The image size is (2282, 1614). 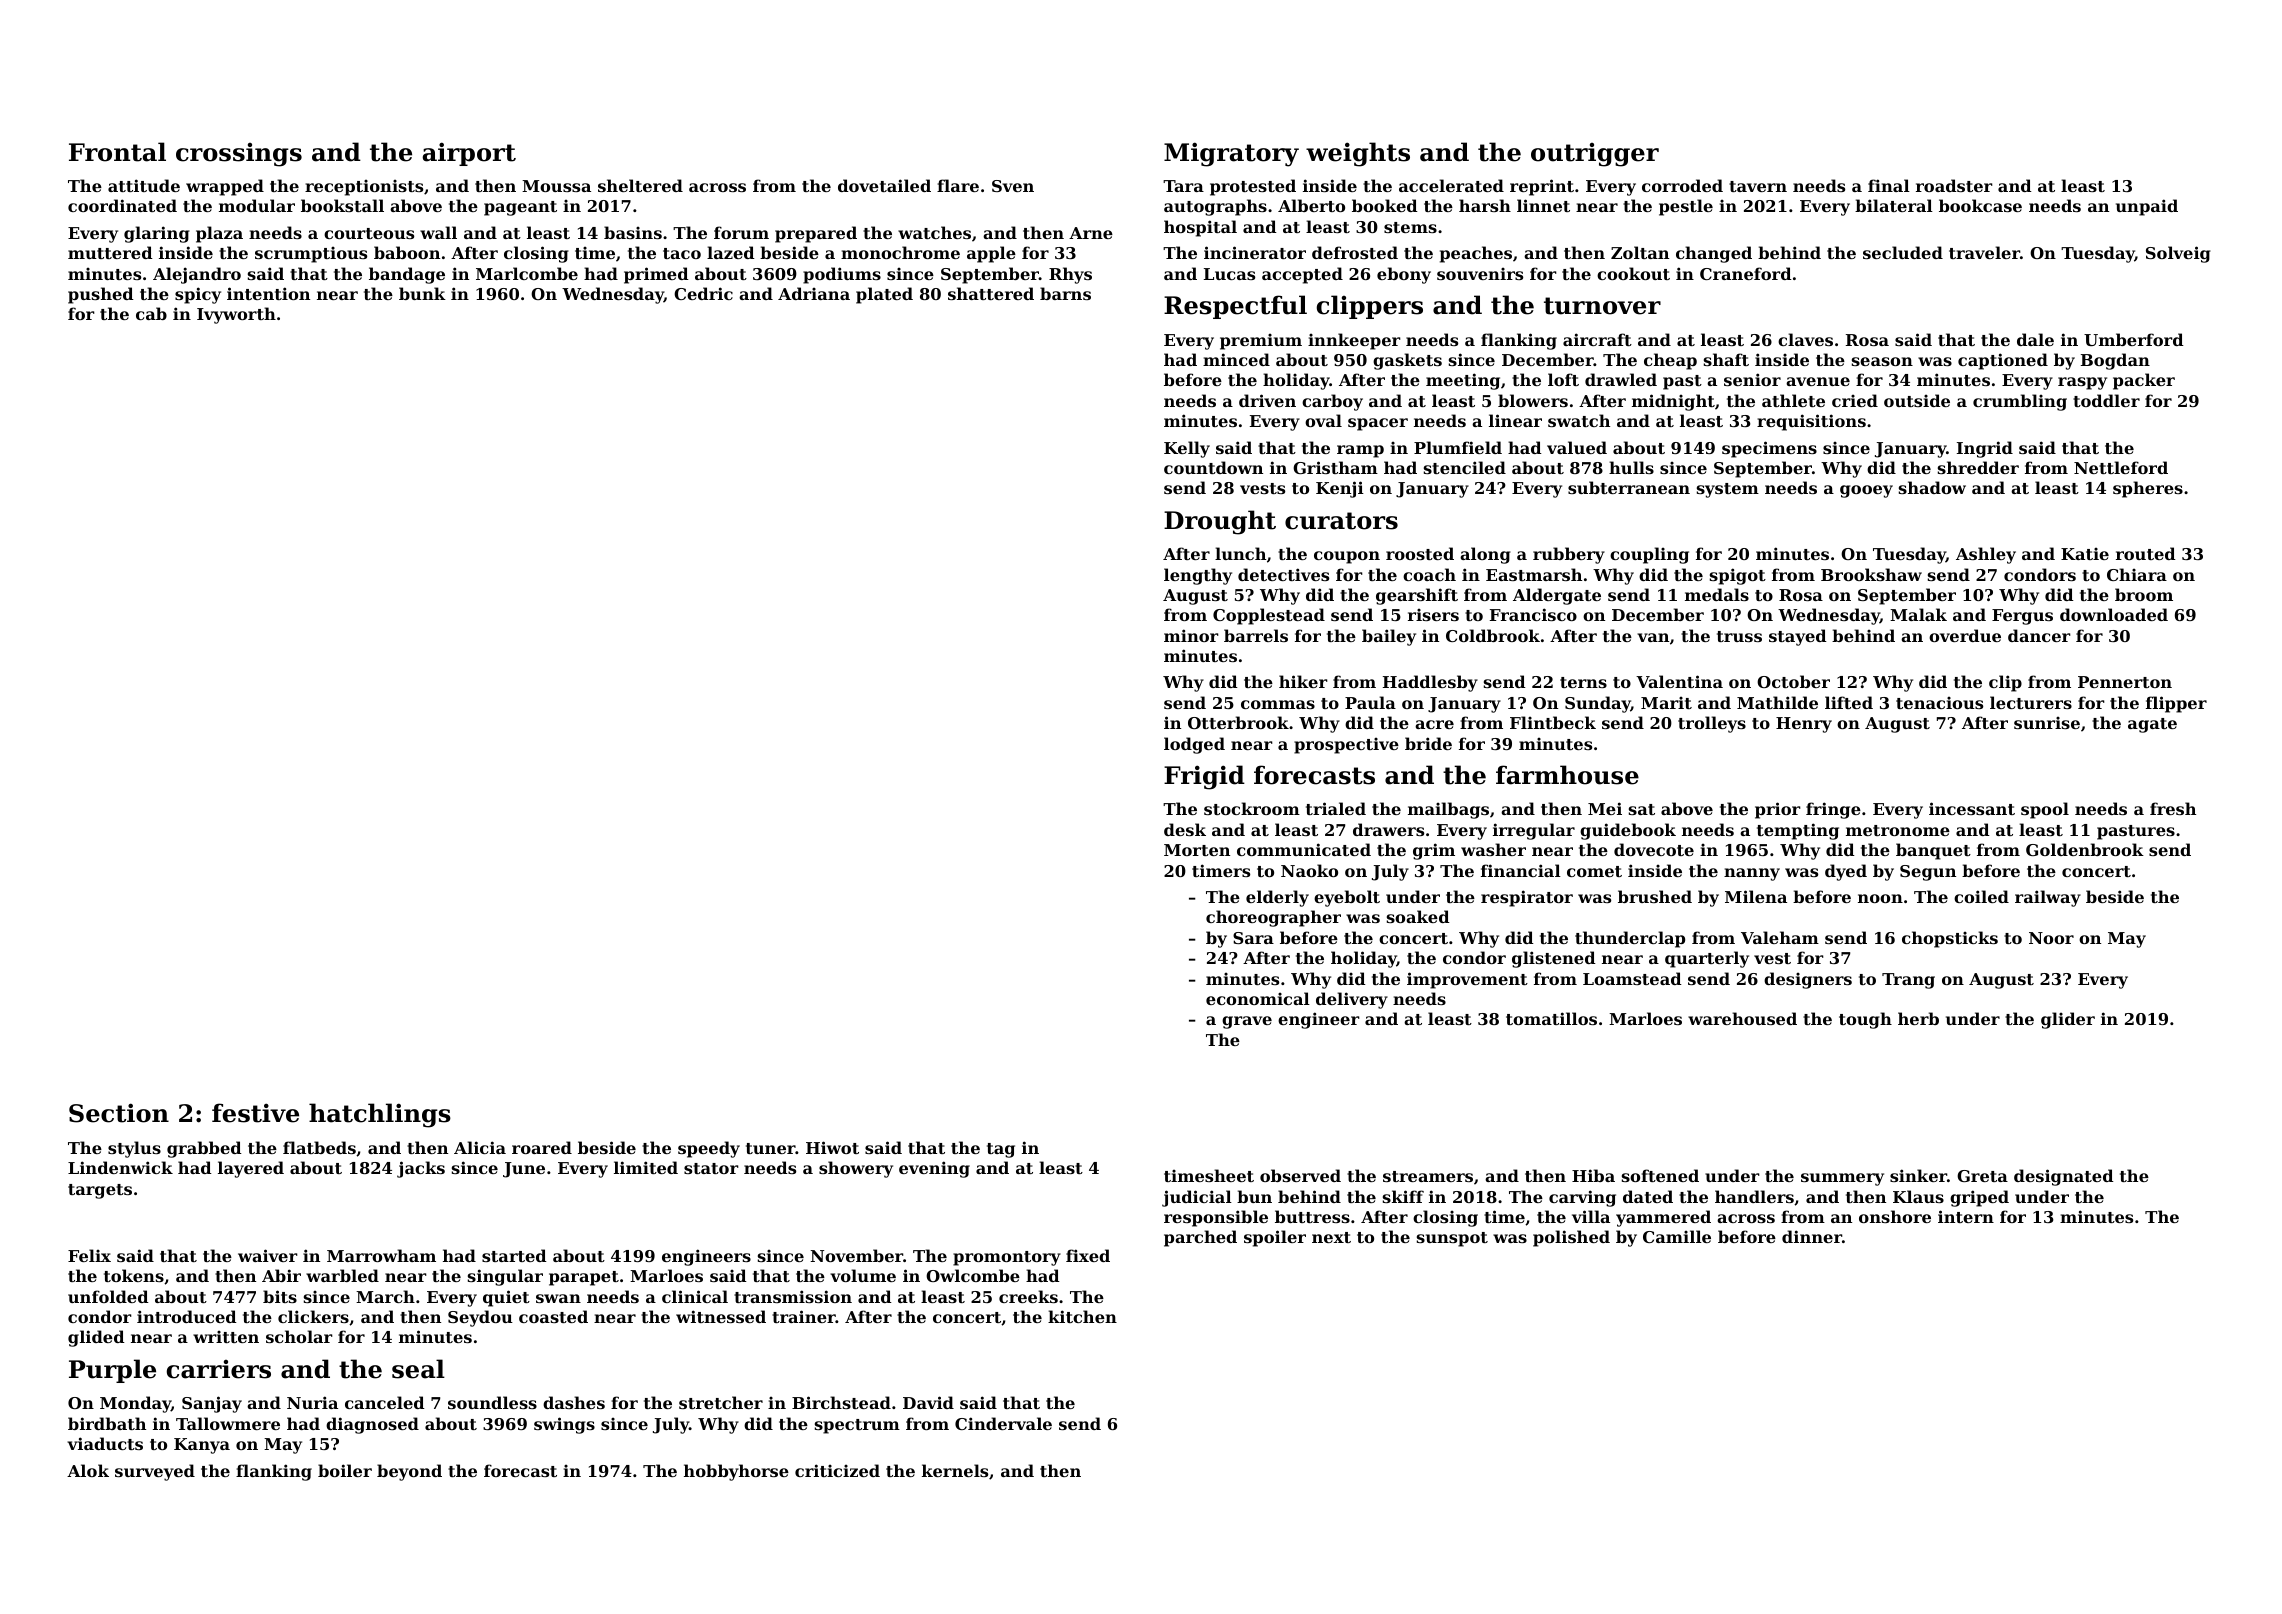 What do you see at coordinates (1236, 359) in the document?
I see `minced` at bounding box center [1236, 359].
